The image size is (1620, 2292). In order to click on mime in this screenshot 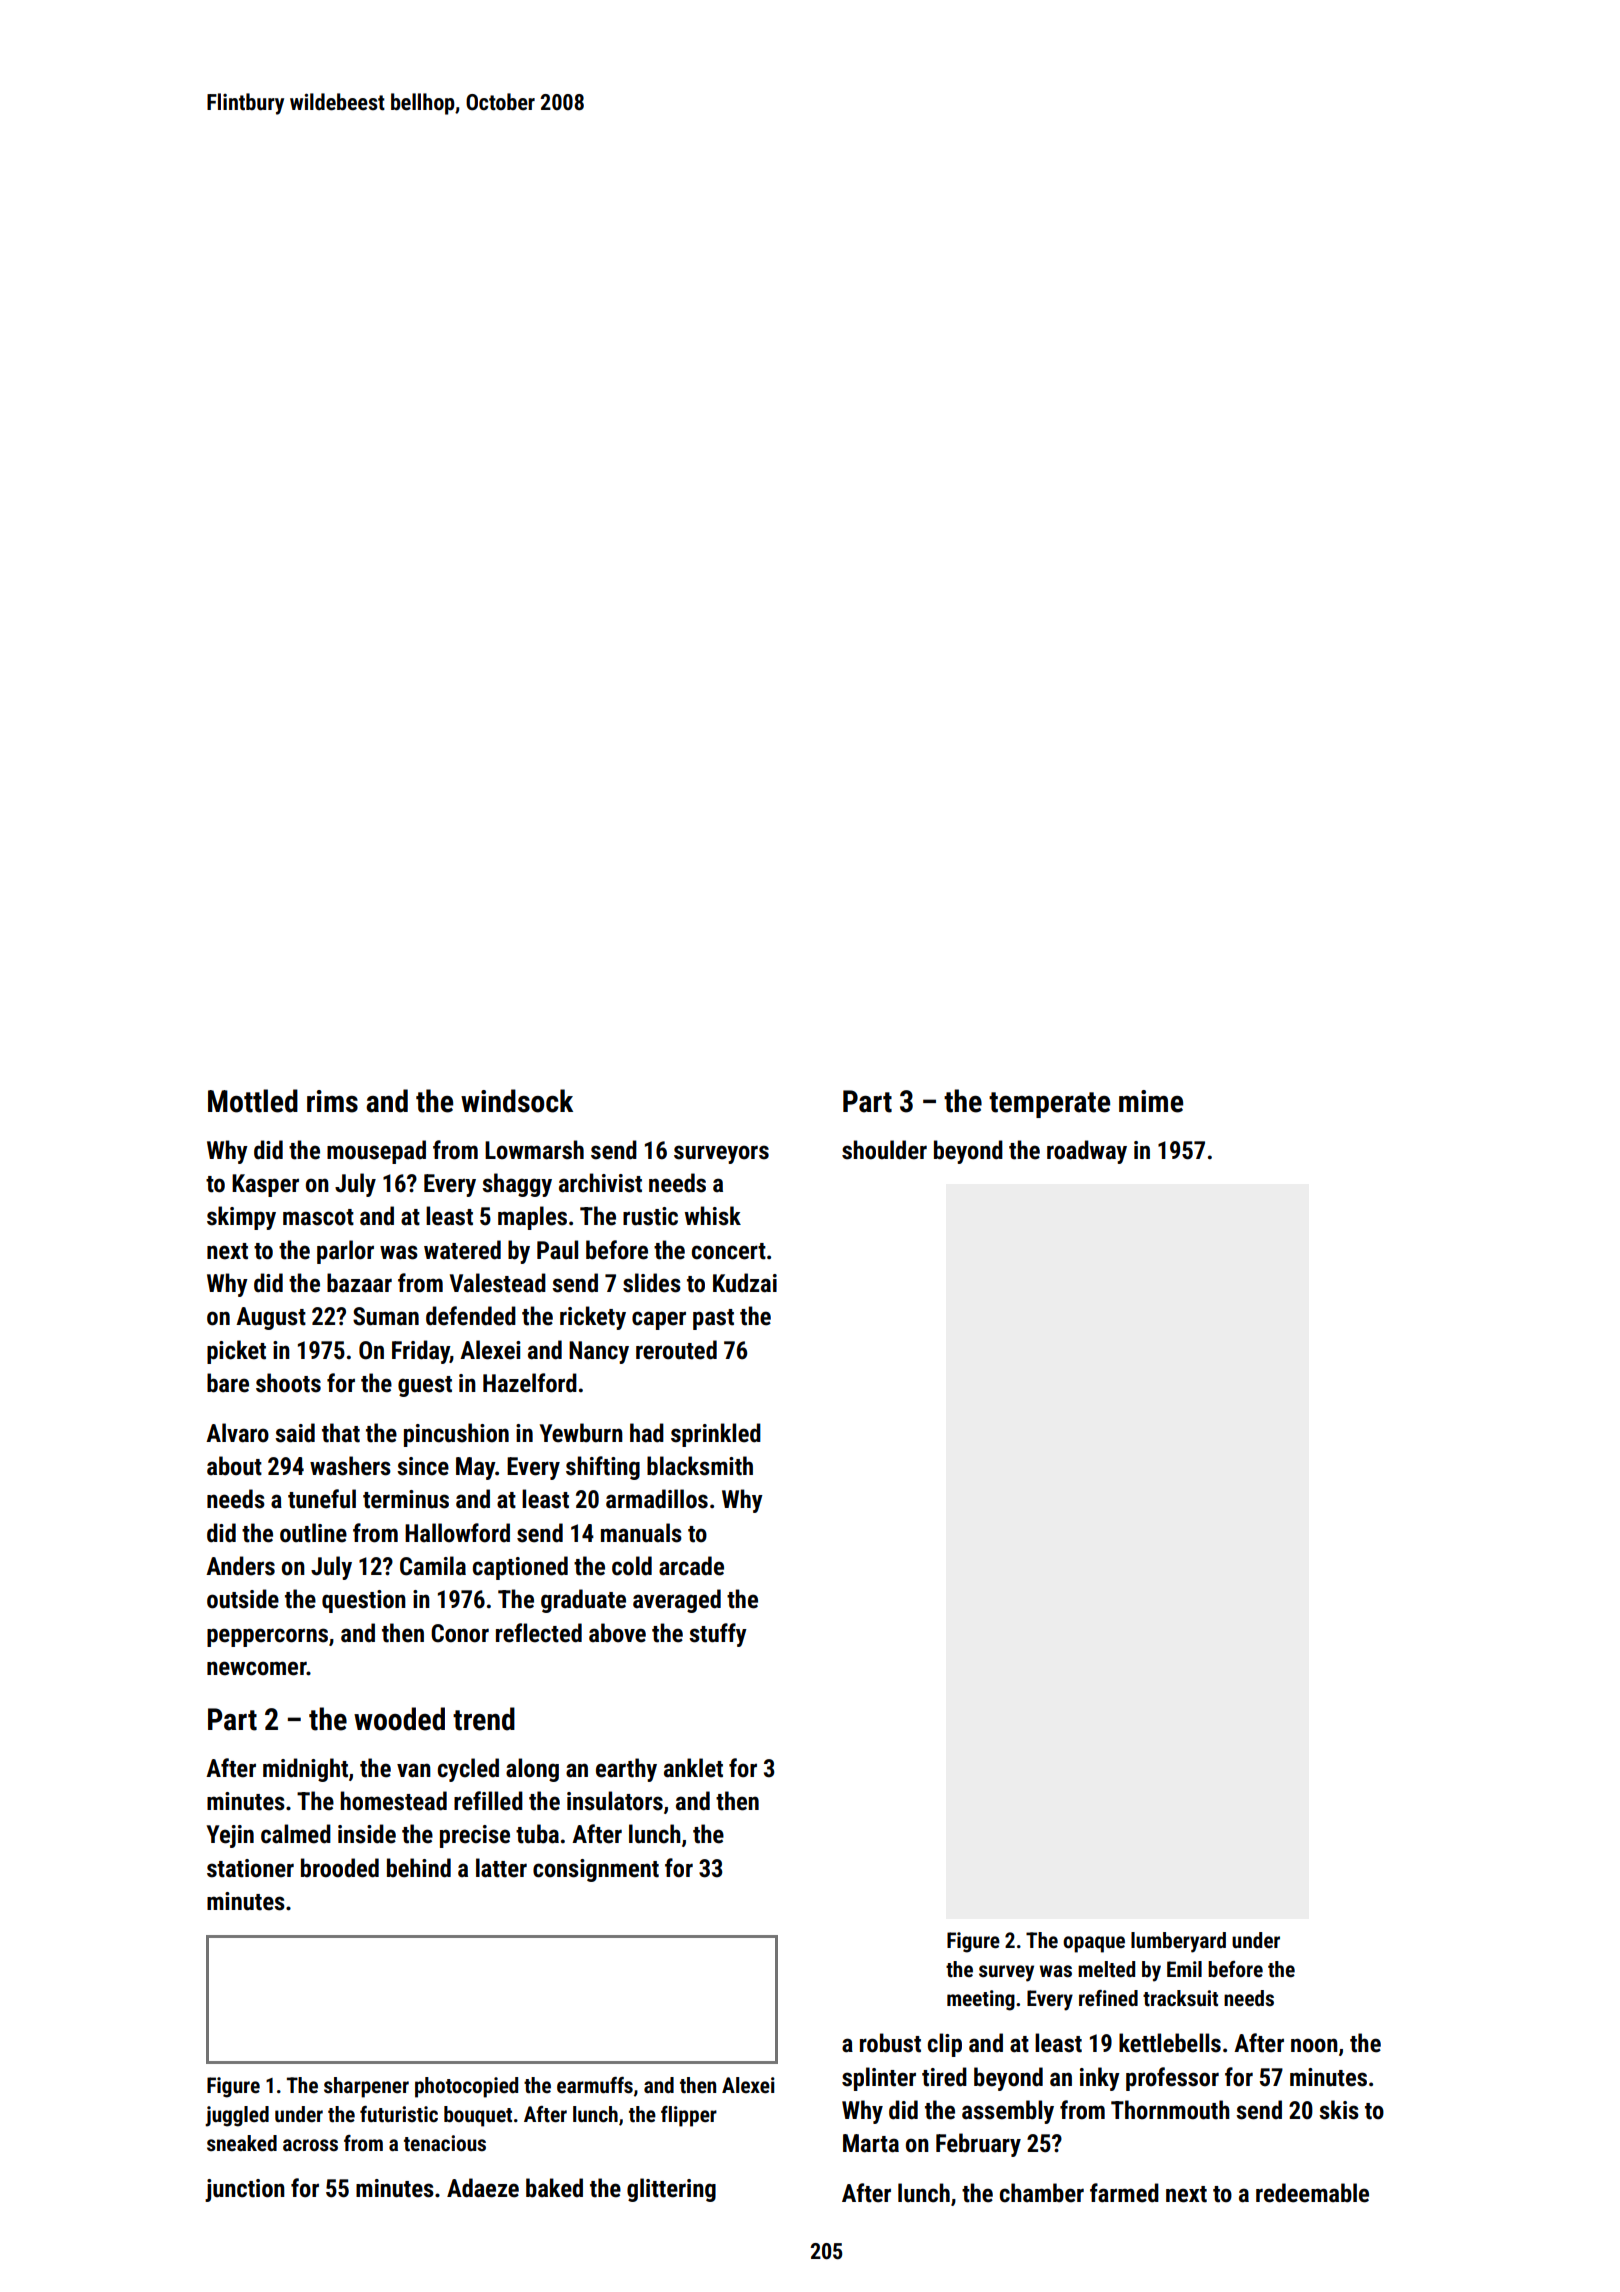, I will do `click(1151, 1101)`.
